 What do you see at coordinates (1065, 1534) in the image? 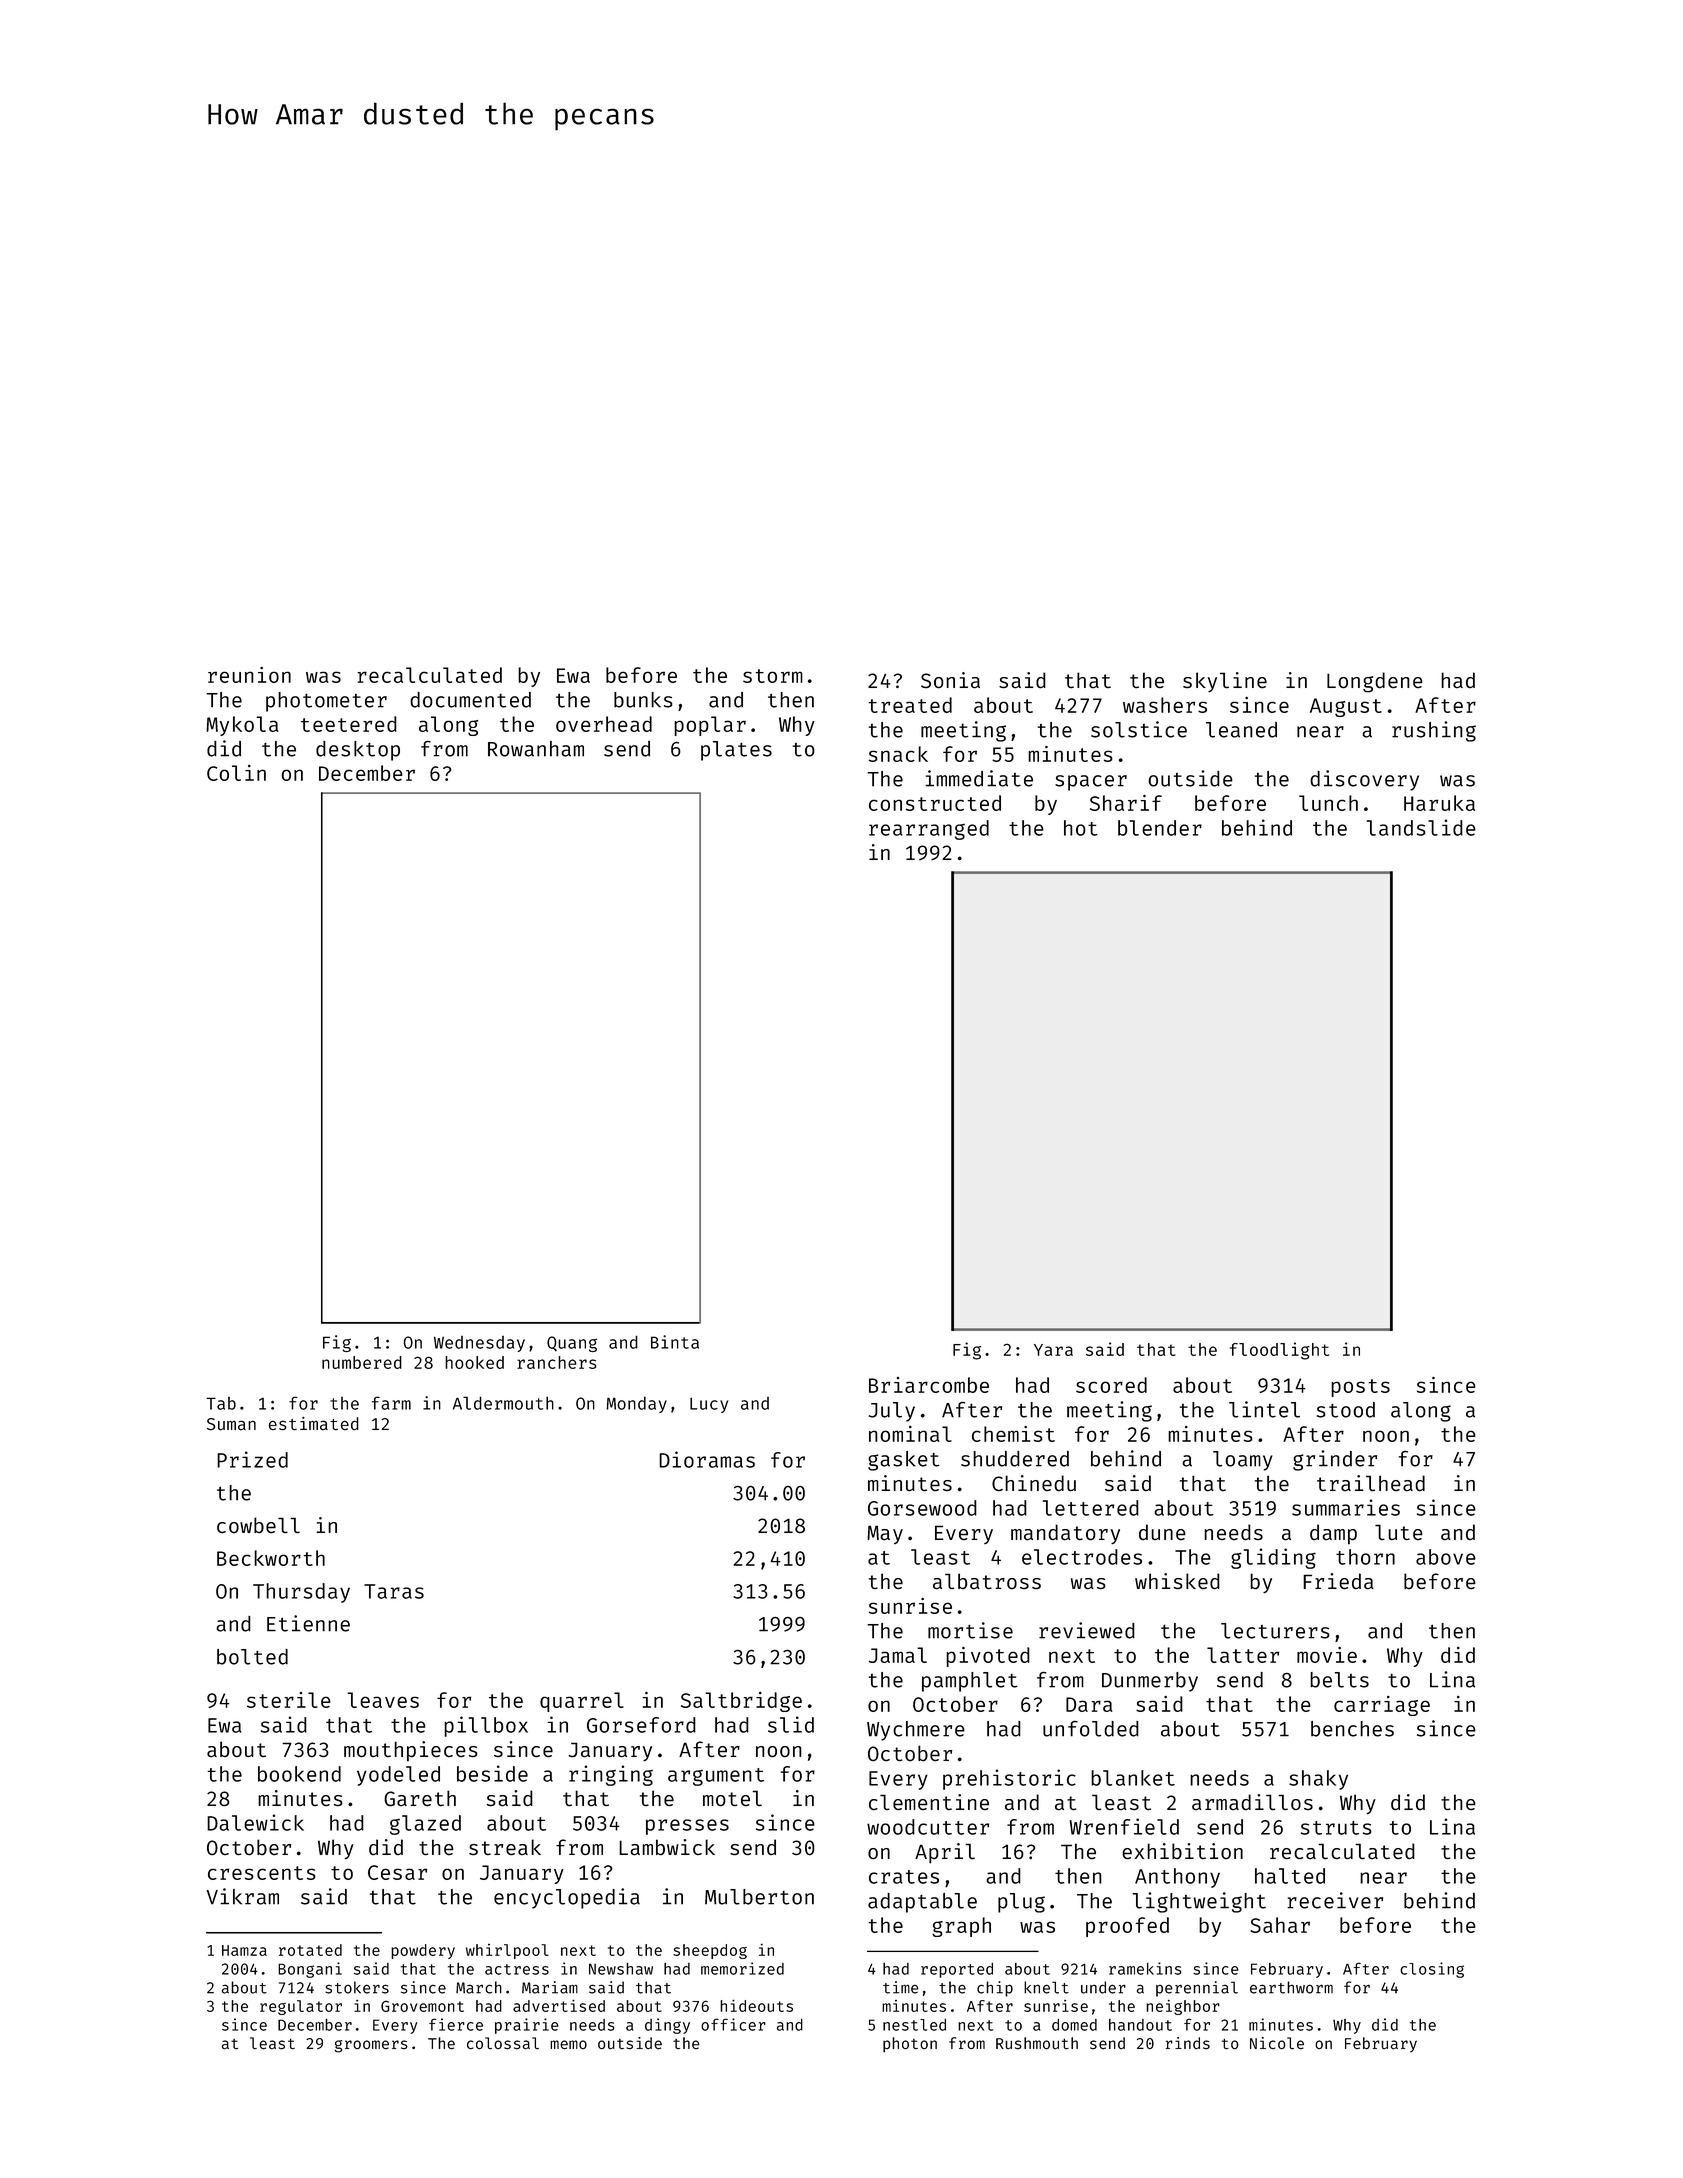
I see `mandatory` at bounding box center [1065, 1534].
